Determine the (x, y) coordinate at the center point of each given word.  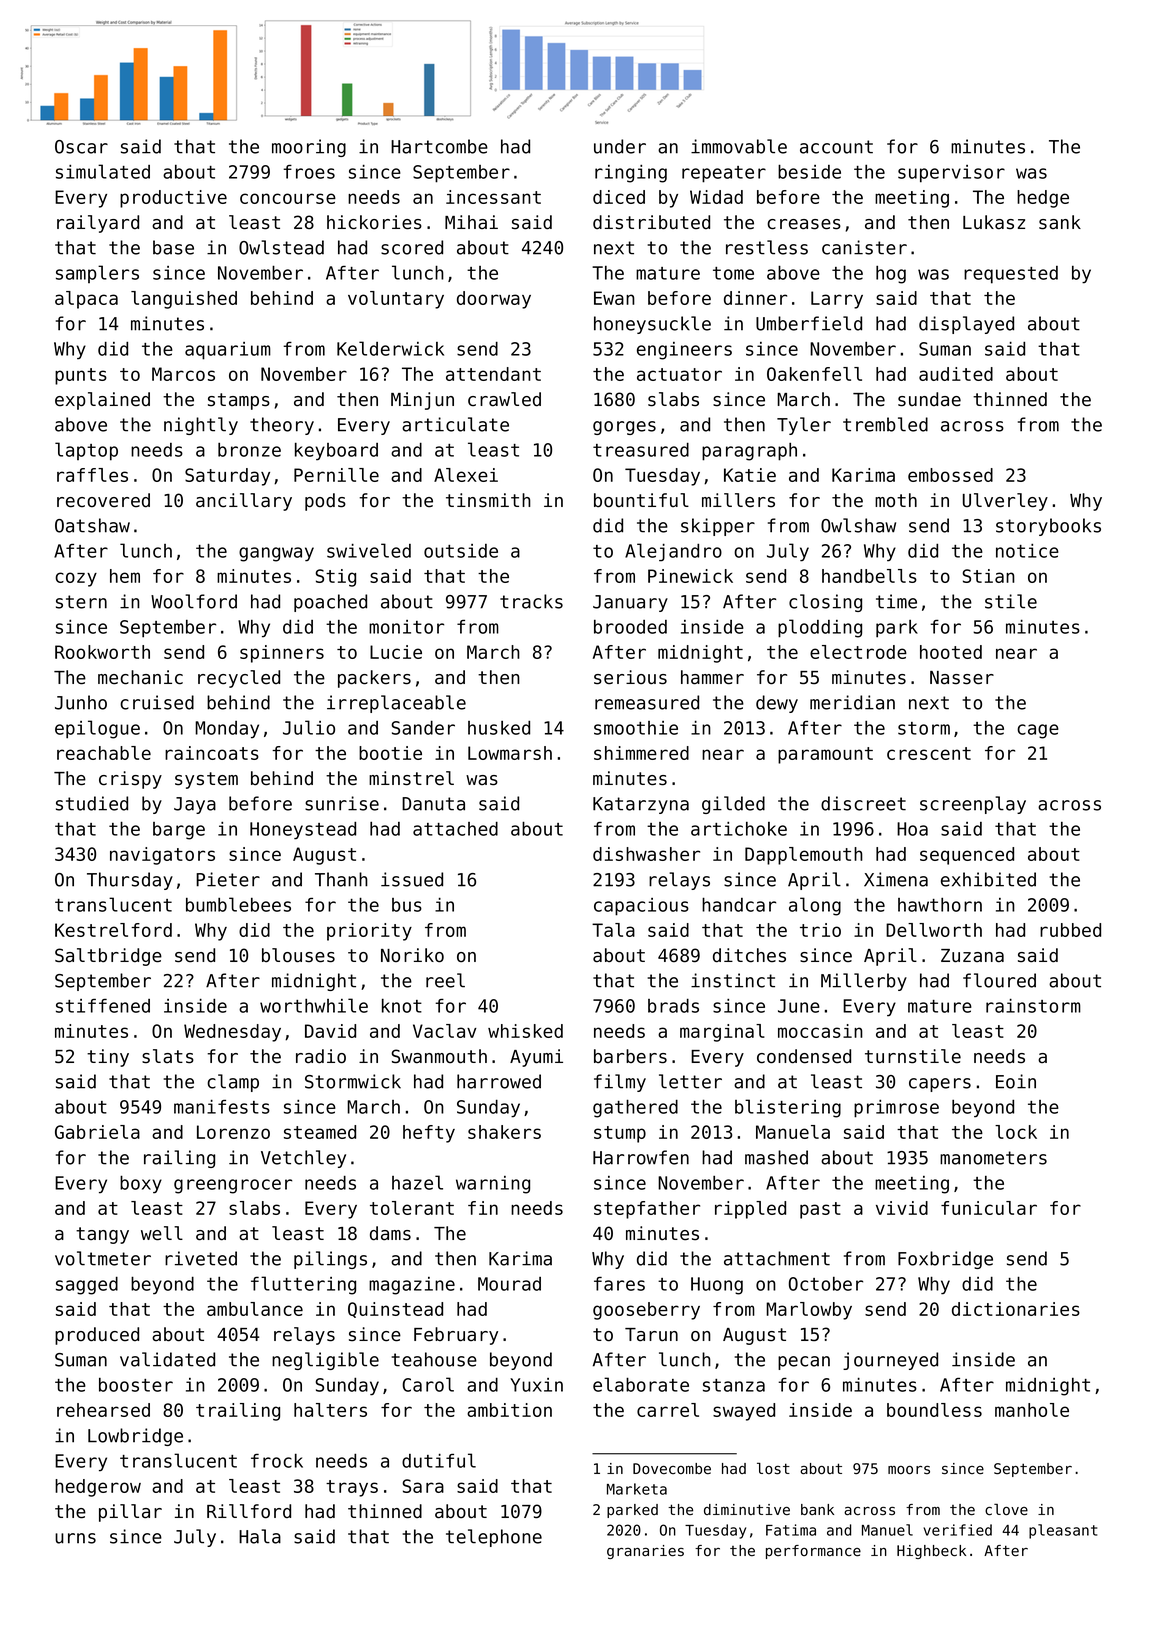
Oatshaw (92, 525)
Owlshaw (858, 525)
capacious (641, 907)
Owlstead (281, 247)
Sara (423, 1486)
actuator (679, 374)
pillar (130, 1513)
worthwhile (314, 1005)
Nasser (962, 678)
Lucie (396, 652)
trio (820, 930)
